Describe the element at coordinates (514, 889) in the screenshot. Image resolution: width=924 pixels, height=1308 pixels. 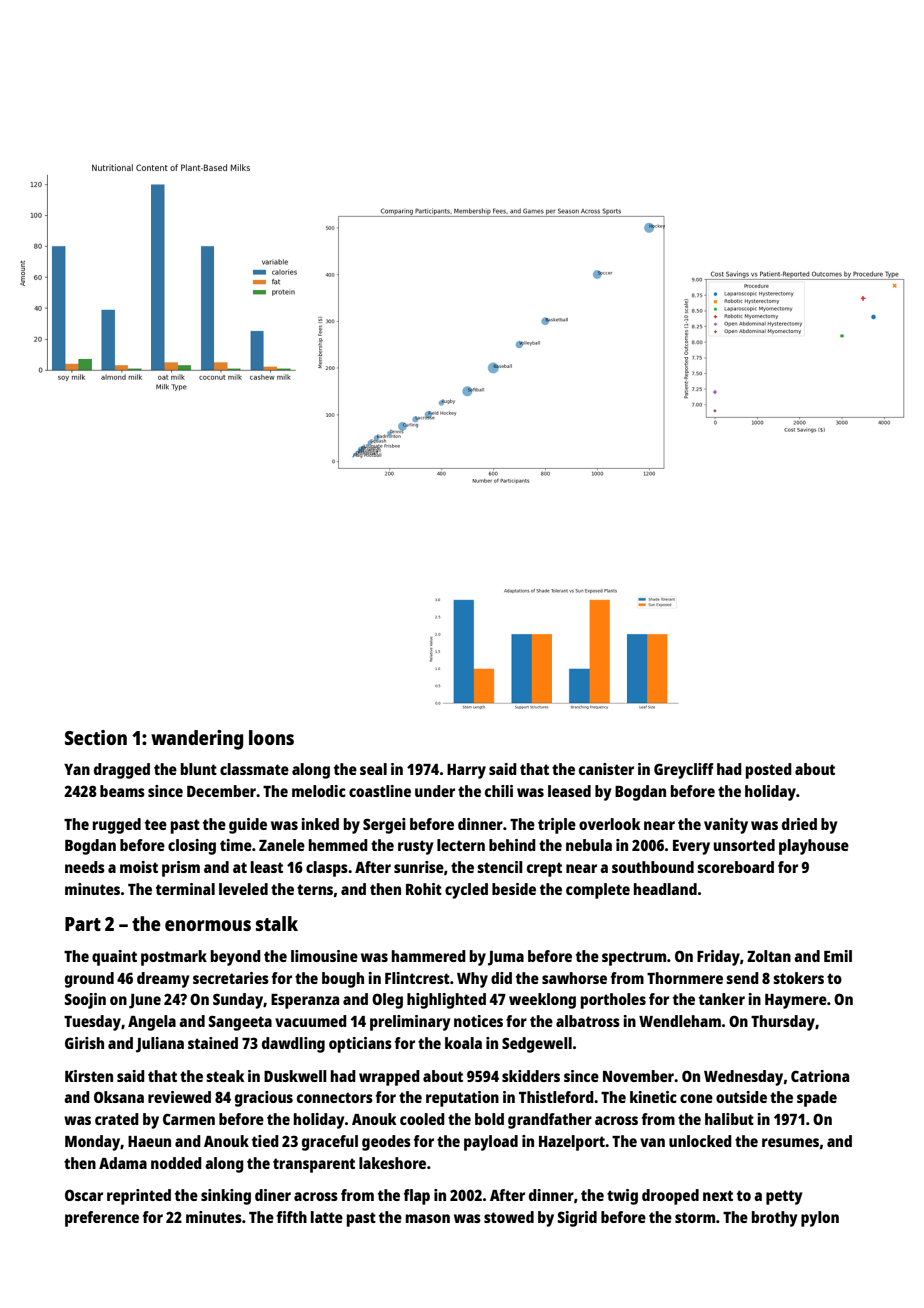
I see `beside` at that location.
